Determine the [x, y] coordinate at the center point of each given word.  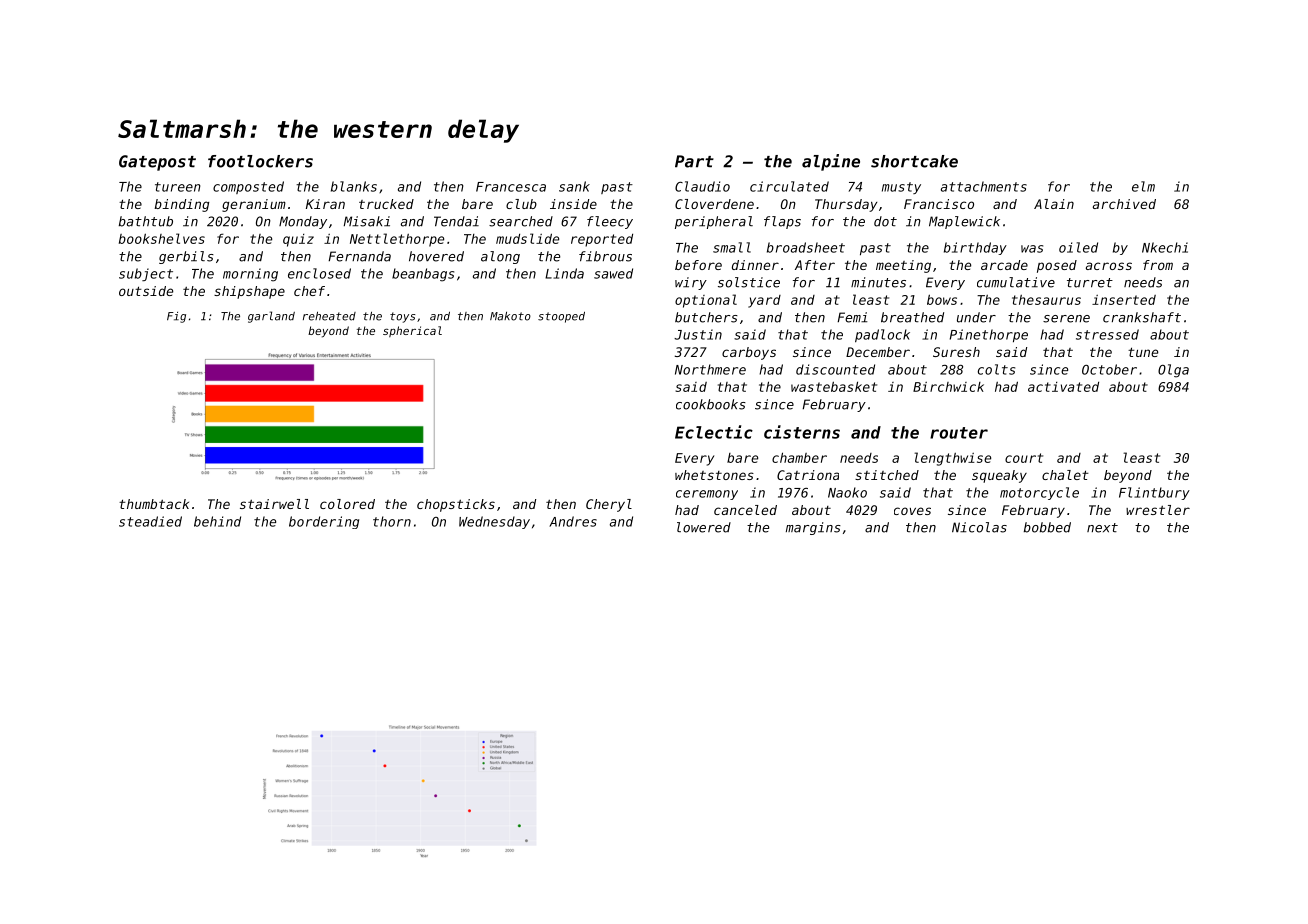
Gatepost [157, 163]
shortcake [914, 161]
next [1102, 528]
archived [1124, 204]
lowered [704, 527]
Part [694, 161]
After [815, 265]
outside [146, 291]
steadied [150, 521]
